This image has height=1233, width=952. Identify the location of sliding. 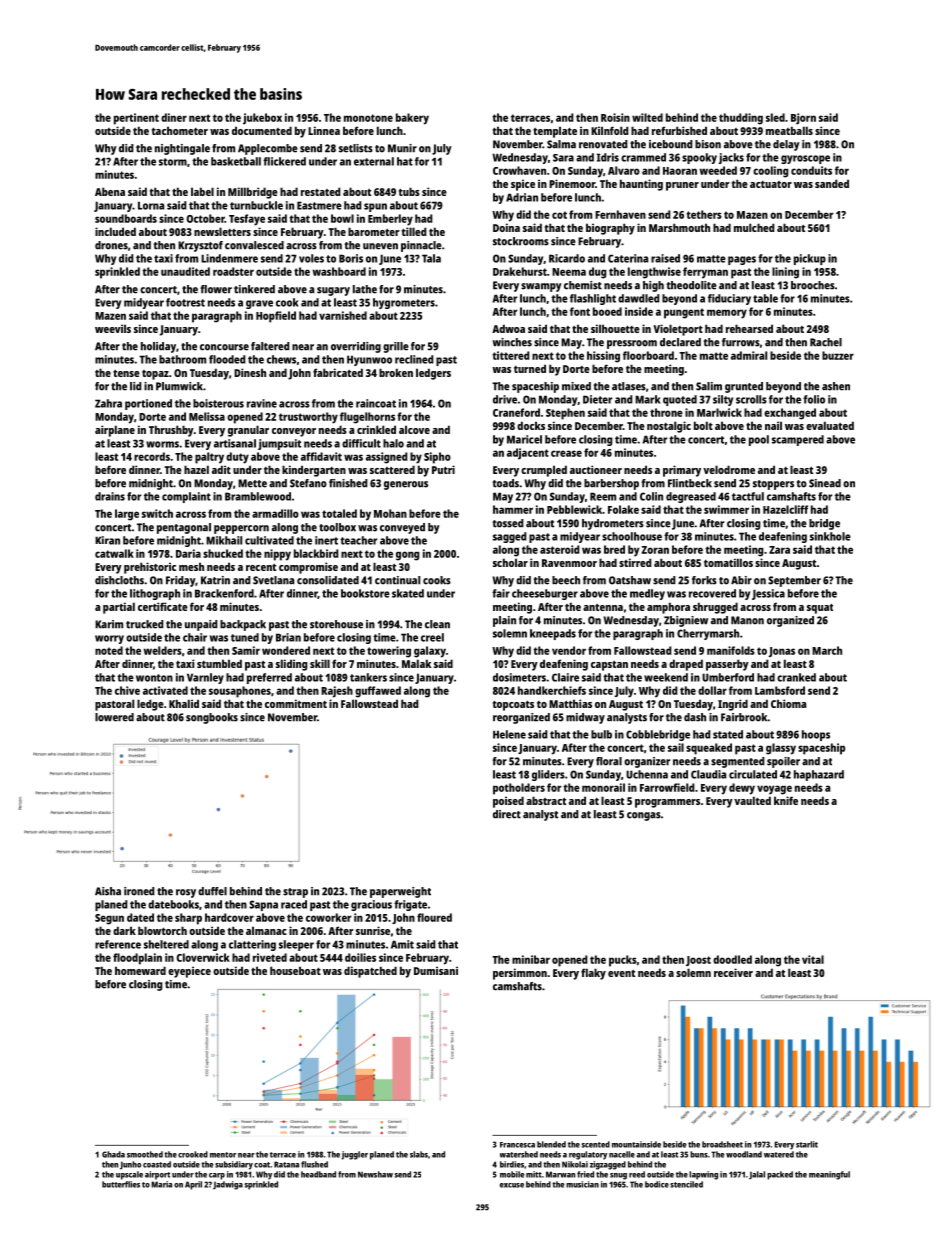
(292, 665).
